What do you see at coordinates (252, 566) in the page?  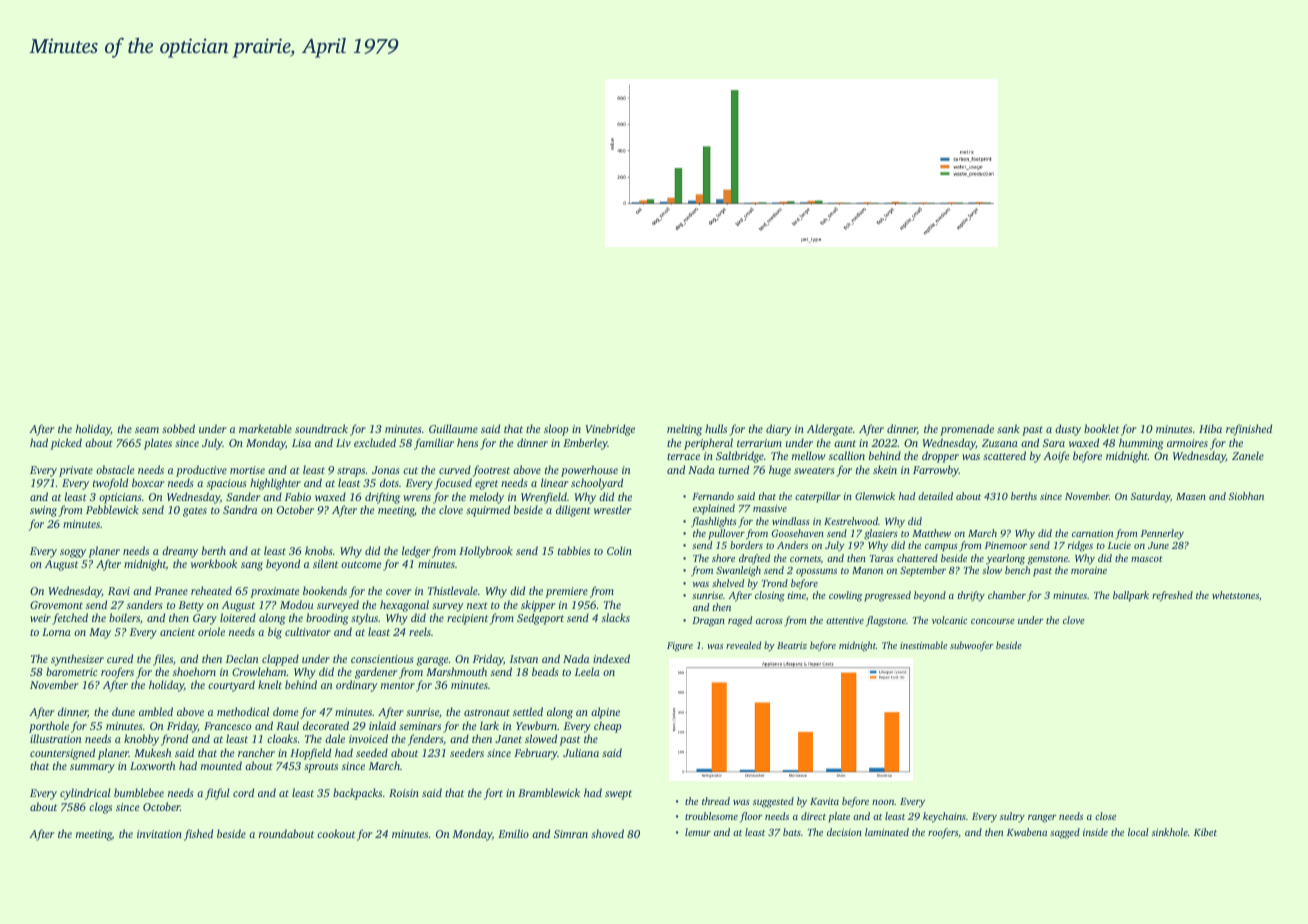 I see `sang` at bounding box center [252, 566].
